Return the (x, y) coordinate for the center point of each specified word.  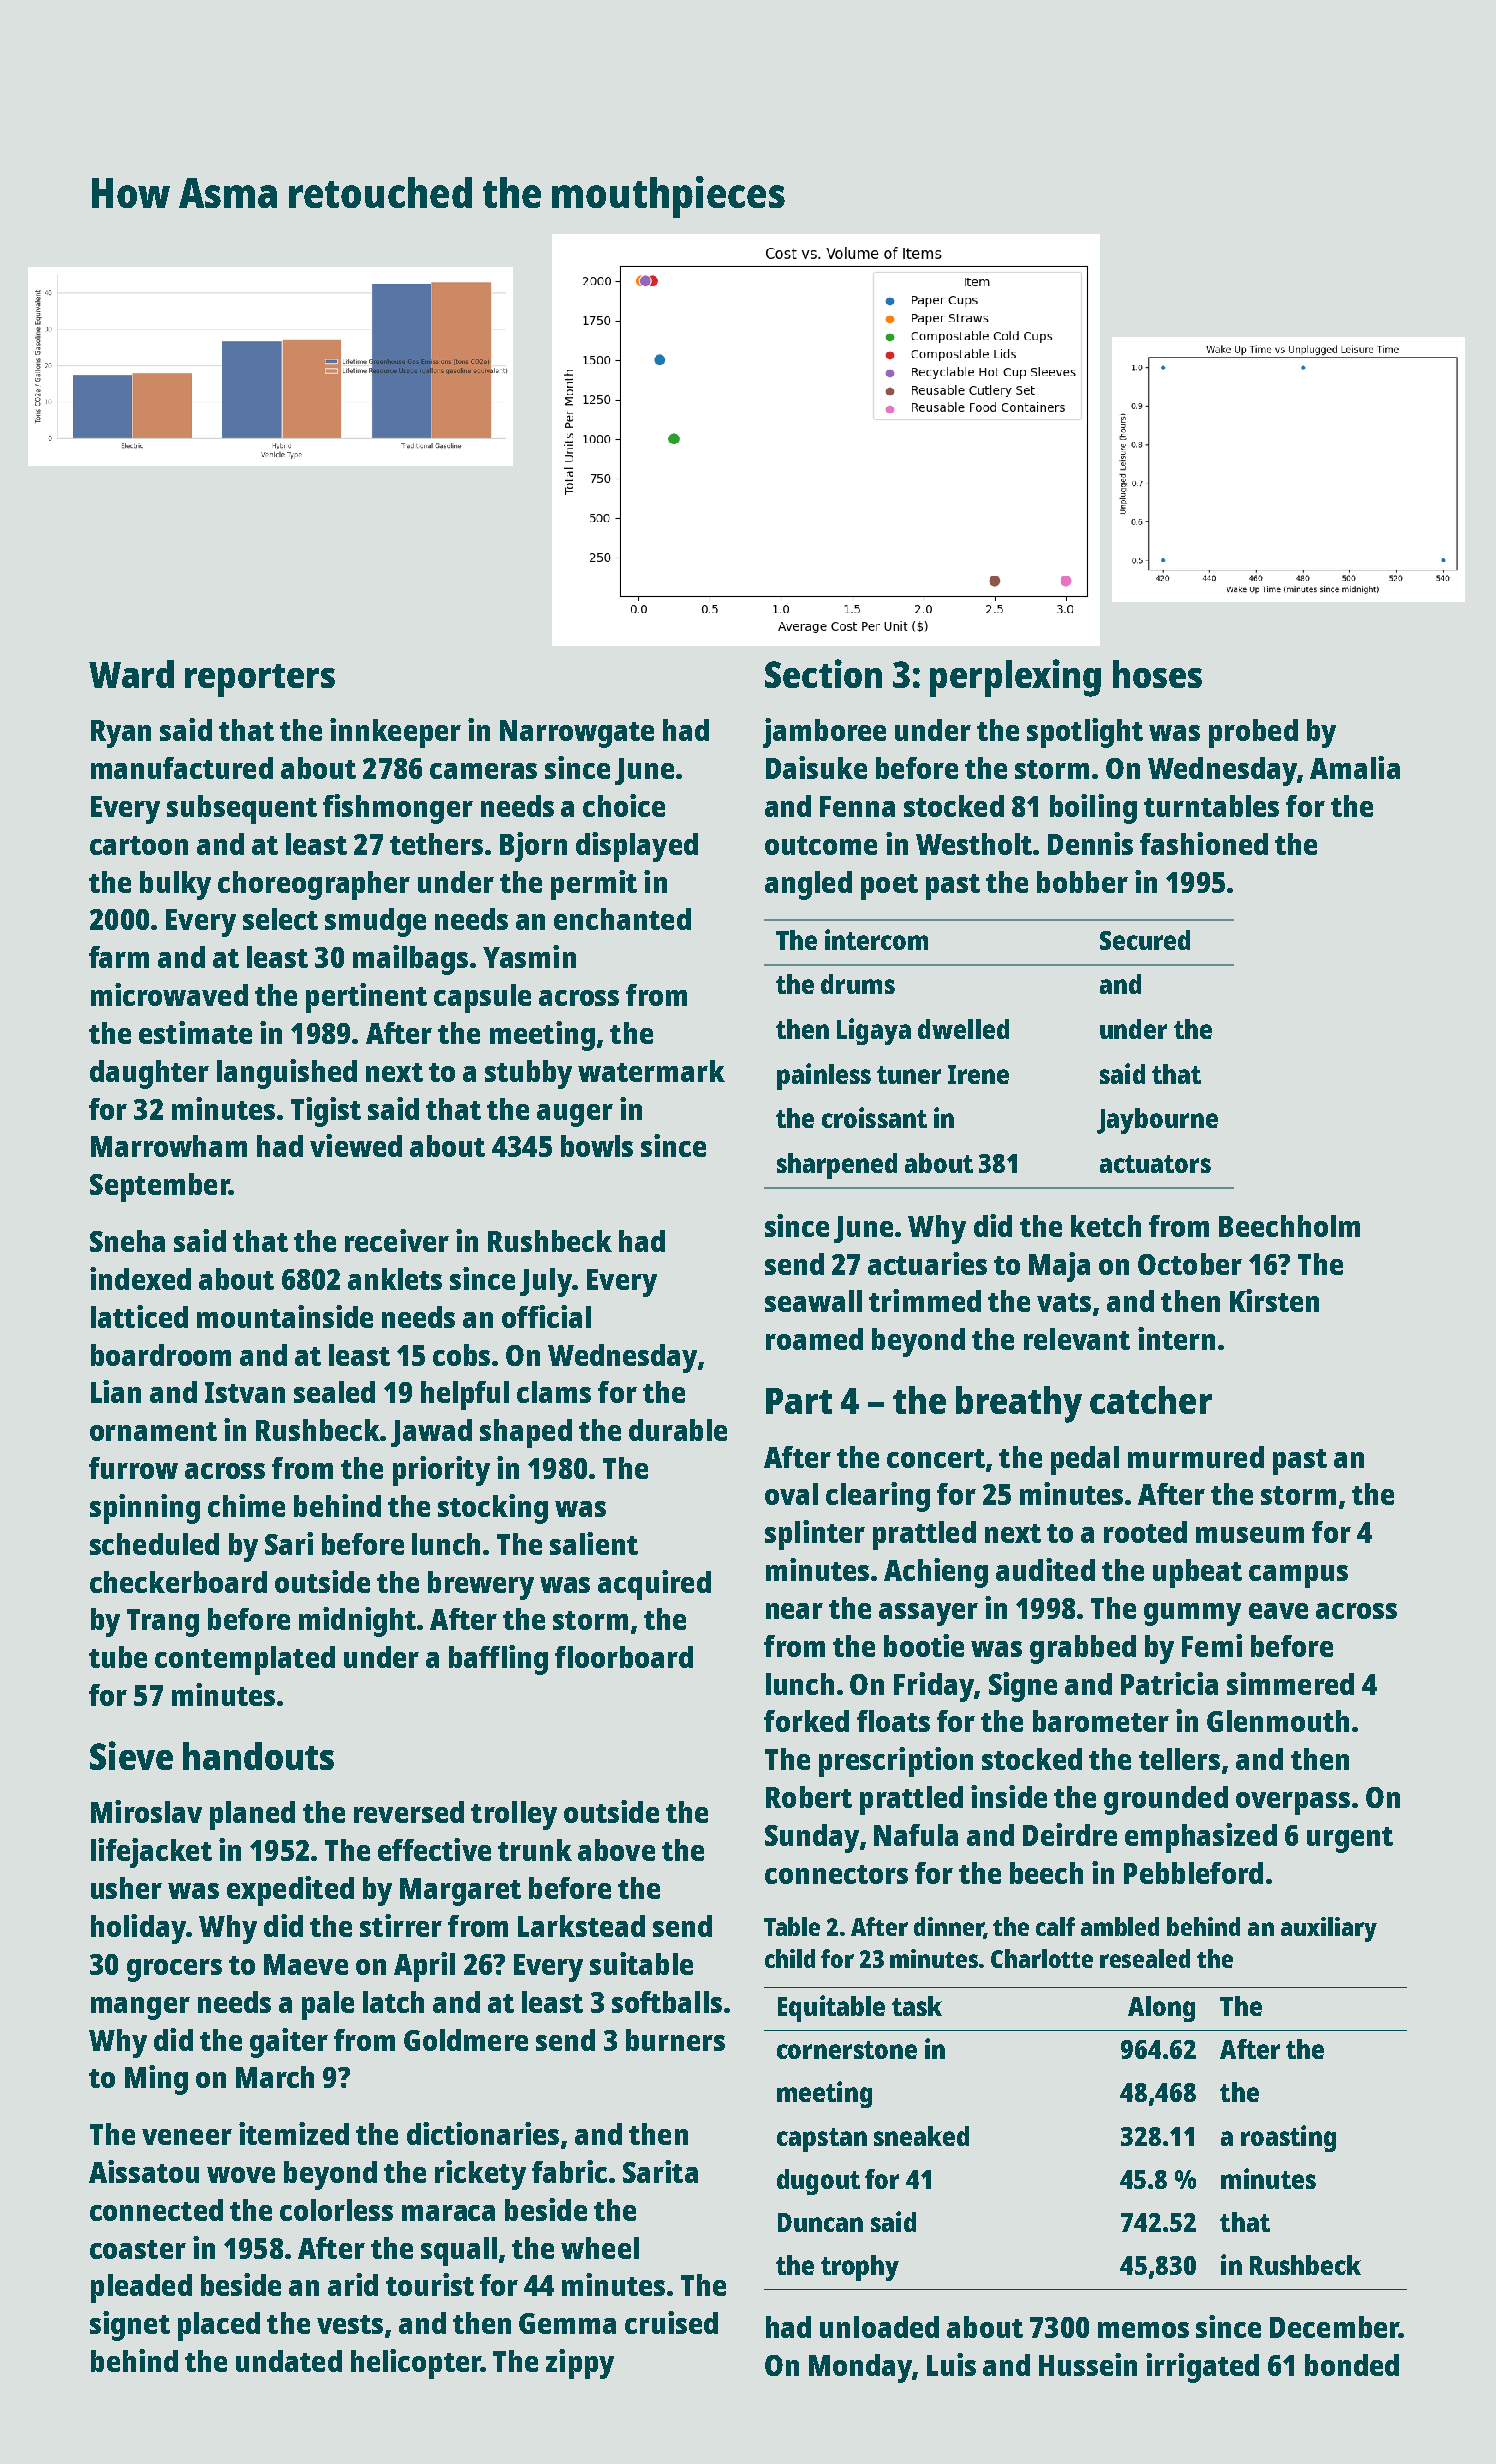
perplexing (1015, 678)
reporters (260, 680)
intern (1176, 1338)
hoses (1157, 674)
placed (219, 2326)
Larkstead (581, 1926)
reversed (409, 1812)
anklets (395, 1279)
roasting (1288, 2138)
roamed (814, 1339)
